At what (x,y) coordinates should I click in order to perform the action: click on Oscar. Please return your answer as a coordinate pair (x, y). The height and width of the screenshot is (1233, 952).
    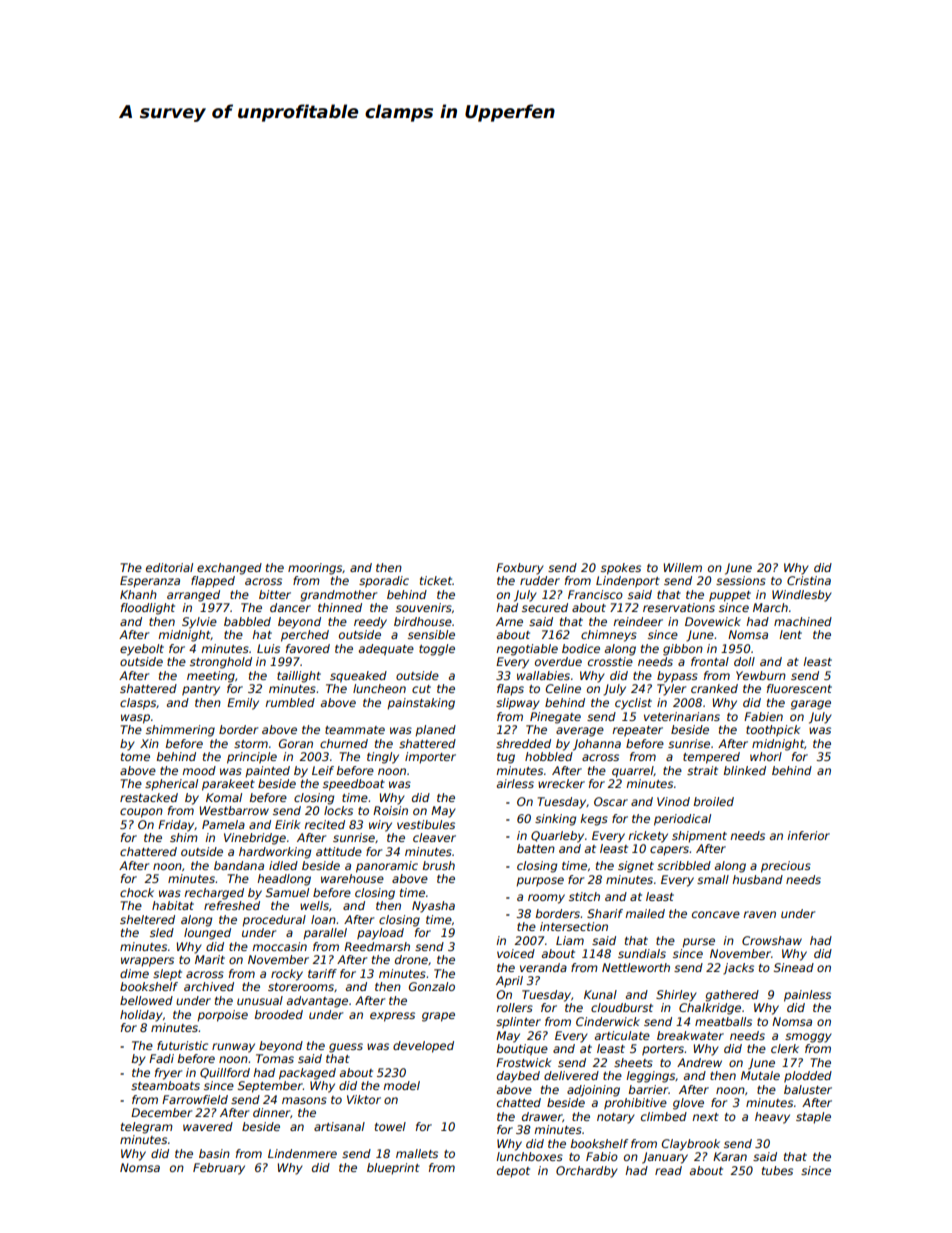
    Looking at the image, I should click on (611, 801).
